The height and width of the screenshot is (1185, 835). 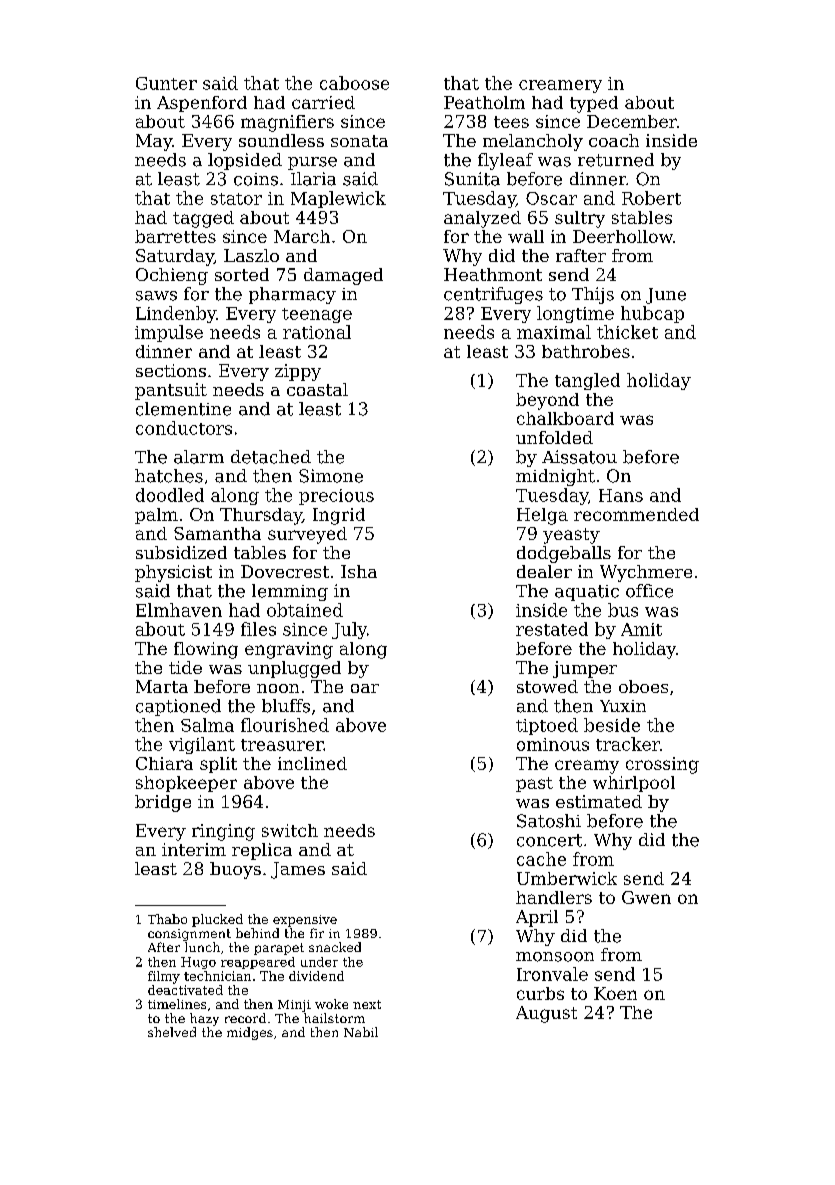 I want to click on coins, so click(x=256, y=179).
